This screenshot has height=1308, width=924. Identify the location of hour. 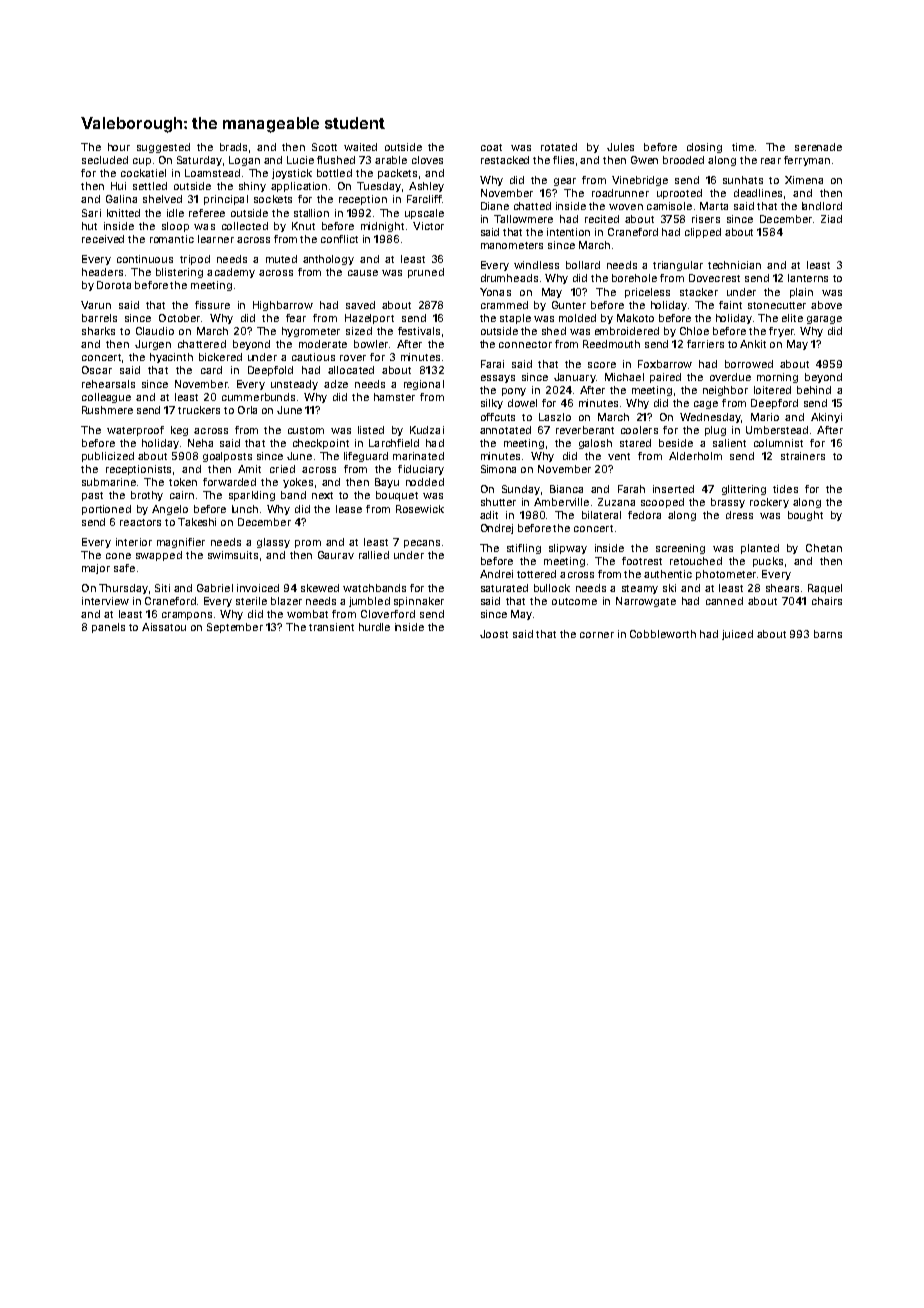
(119, 147).
